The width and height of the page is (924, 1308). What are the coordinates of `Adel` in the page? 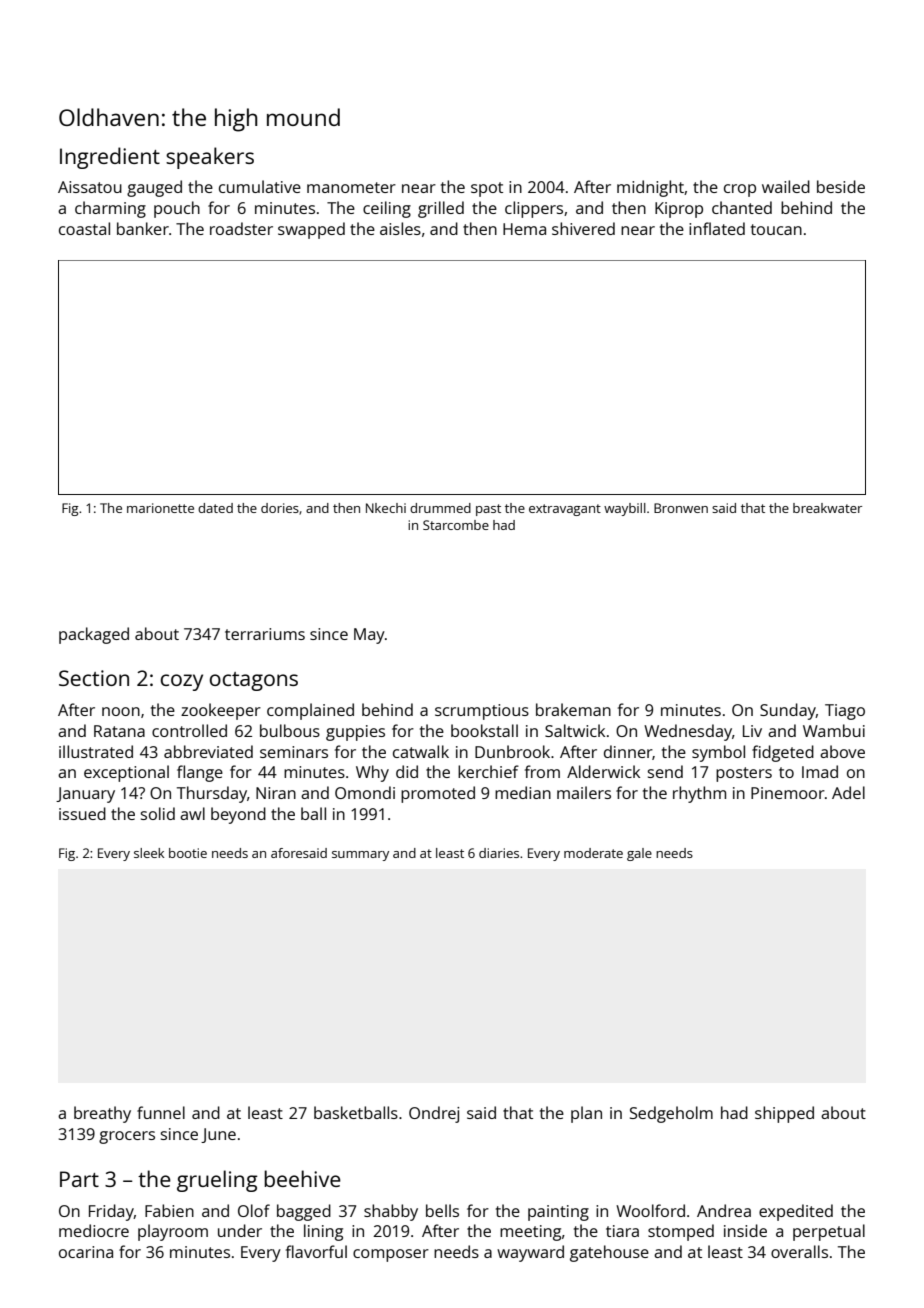 It's located at (848, 792).
